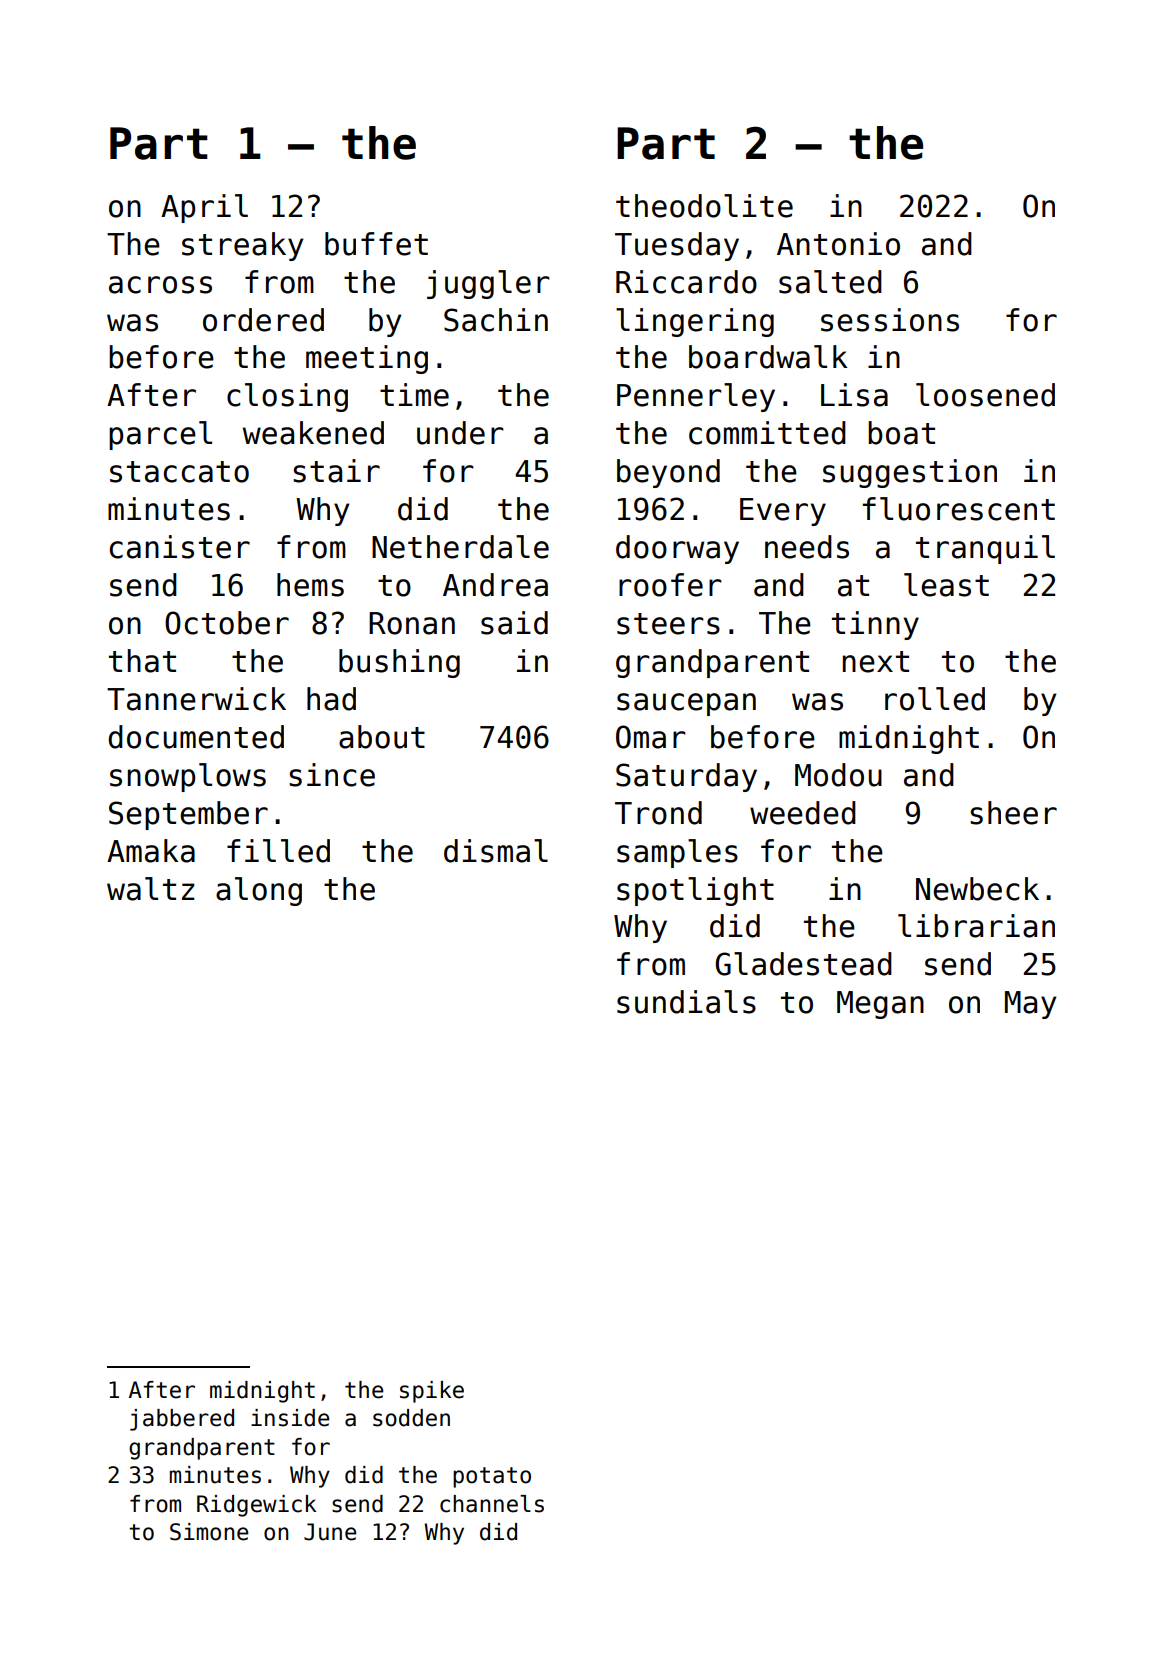 The image size is (1165, 1654). What do you see at coordinates (807, 547) in the document?
I see `needs` at bounding box center [807, 547].
